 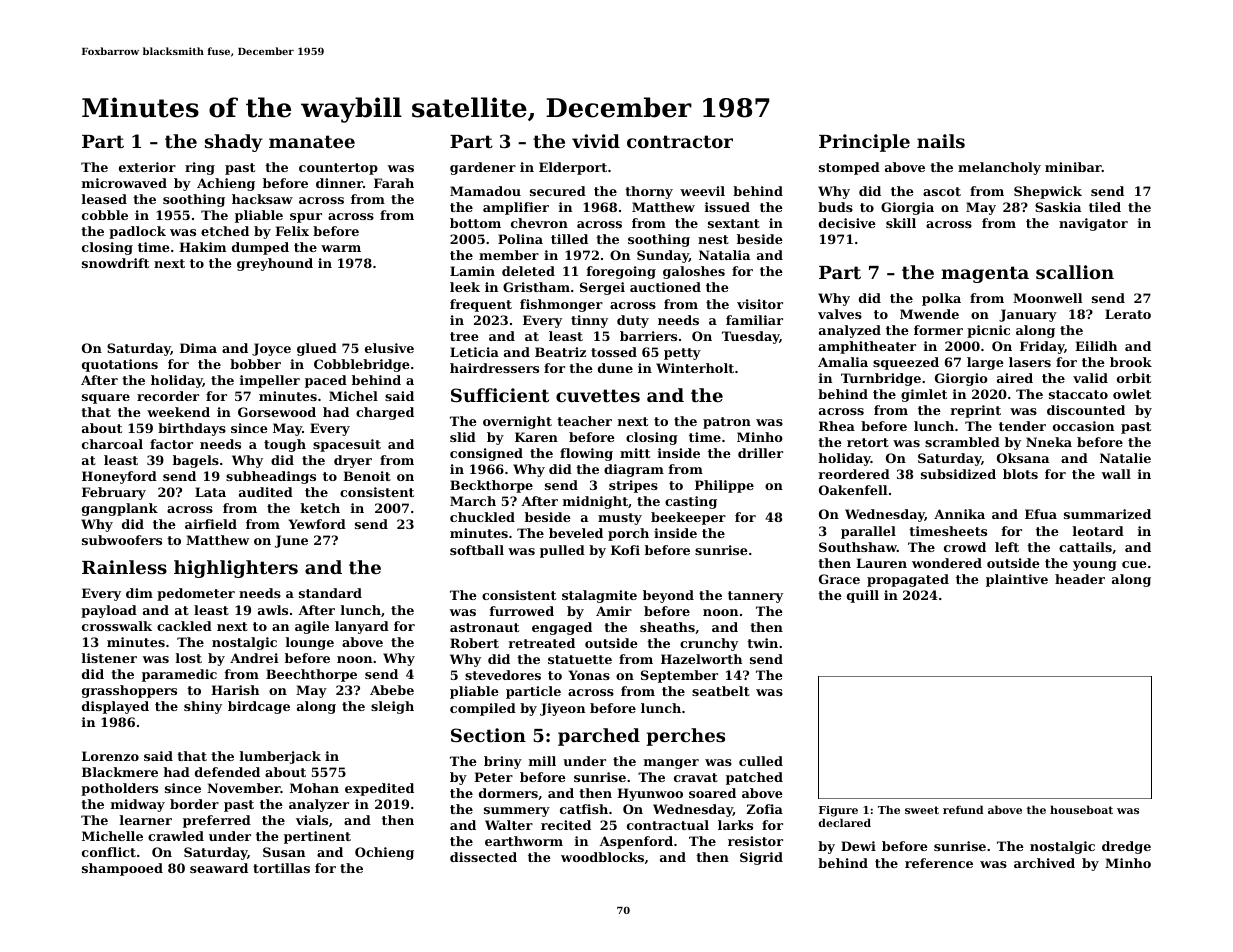 What do you see at coordinates (589, 321) in the screenshot?
I see `tinny` at bounding box center [589, 321].
